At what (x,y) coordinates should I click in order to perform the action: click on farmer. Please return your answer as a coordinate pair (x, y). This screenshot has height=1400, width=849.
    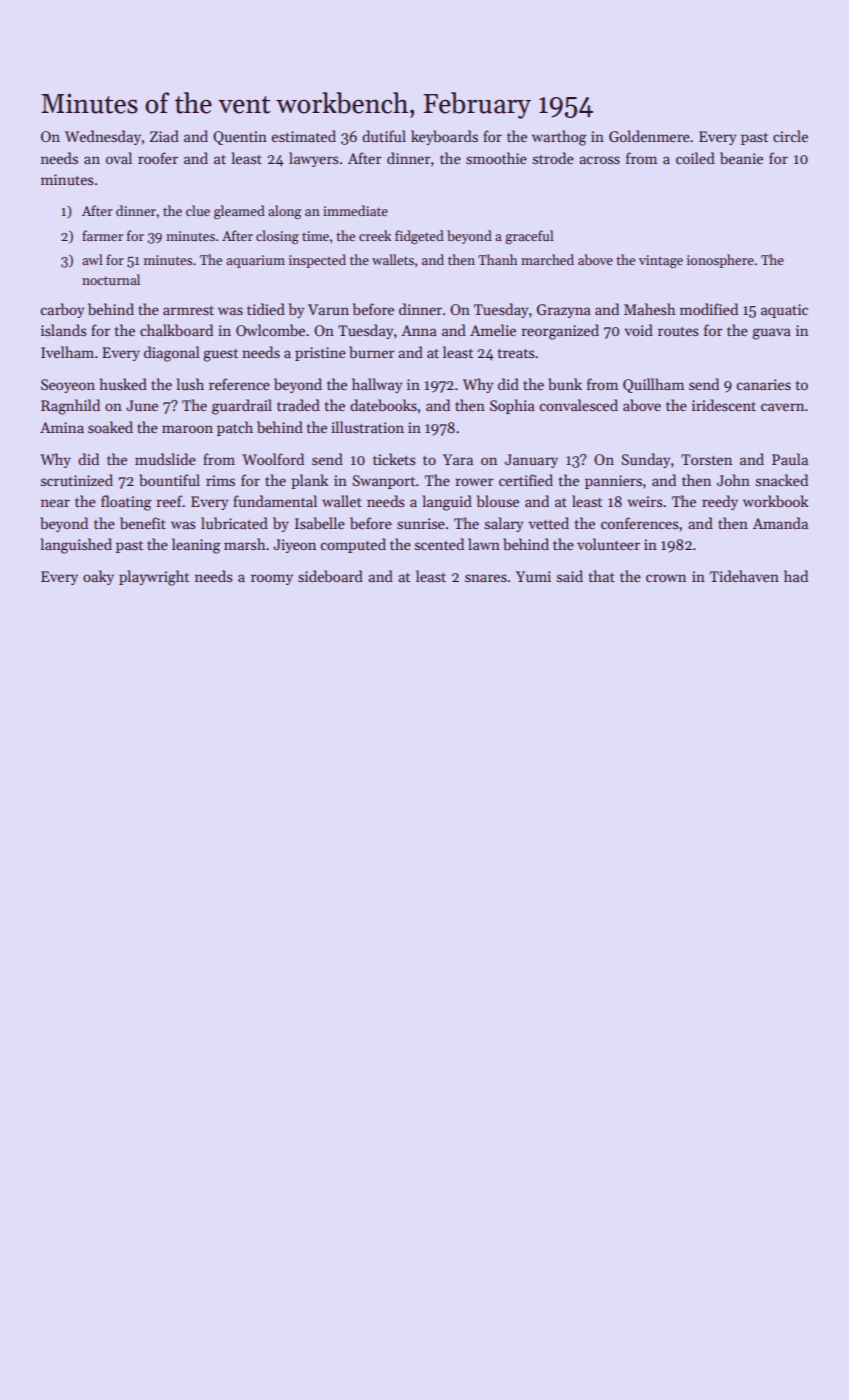
    Looking at the image, I should click on (102, 235).
